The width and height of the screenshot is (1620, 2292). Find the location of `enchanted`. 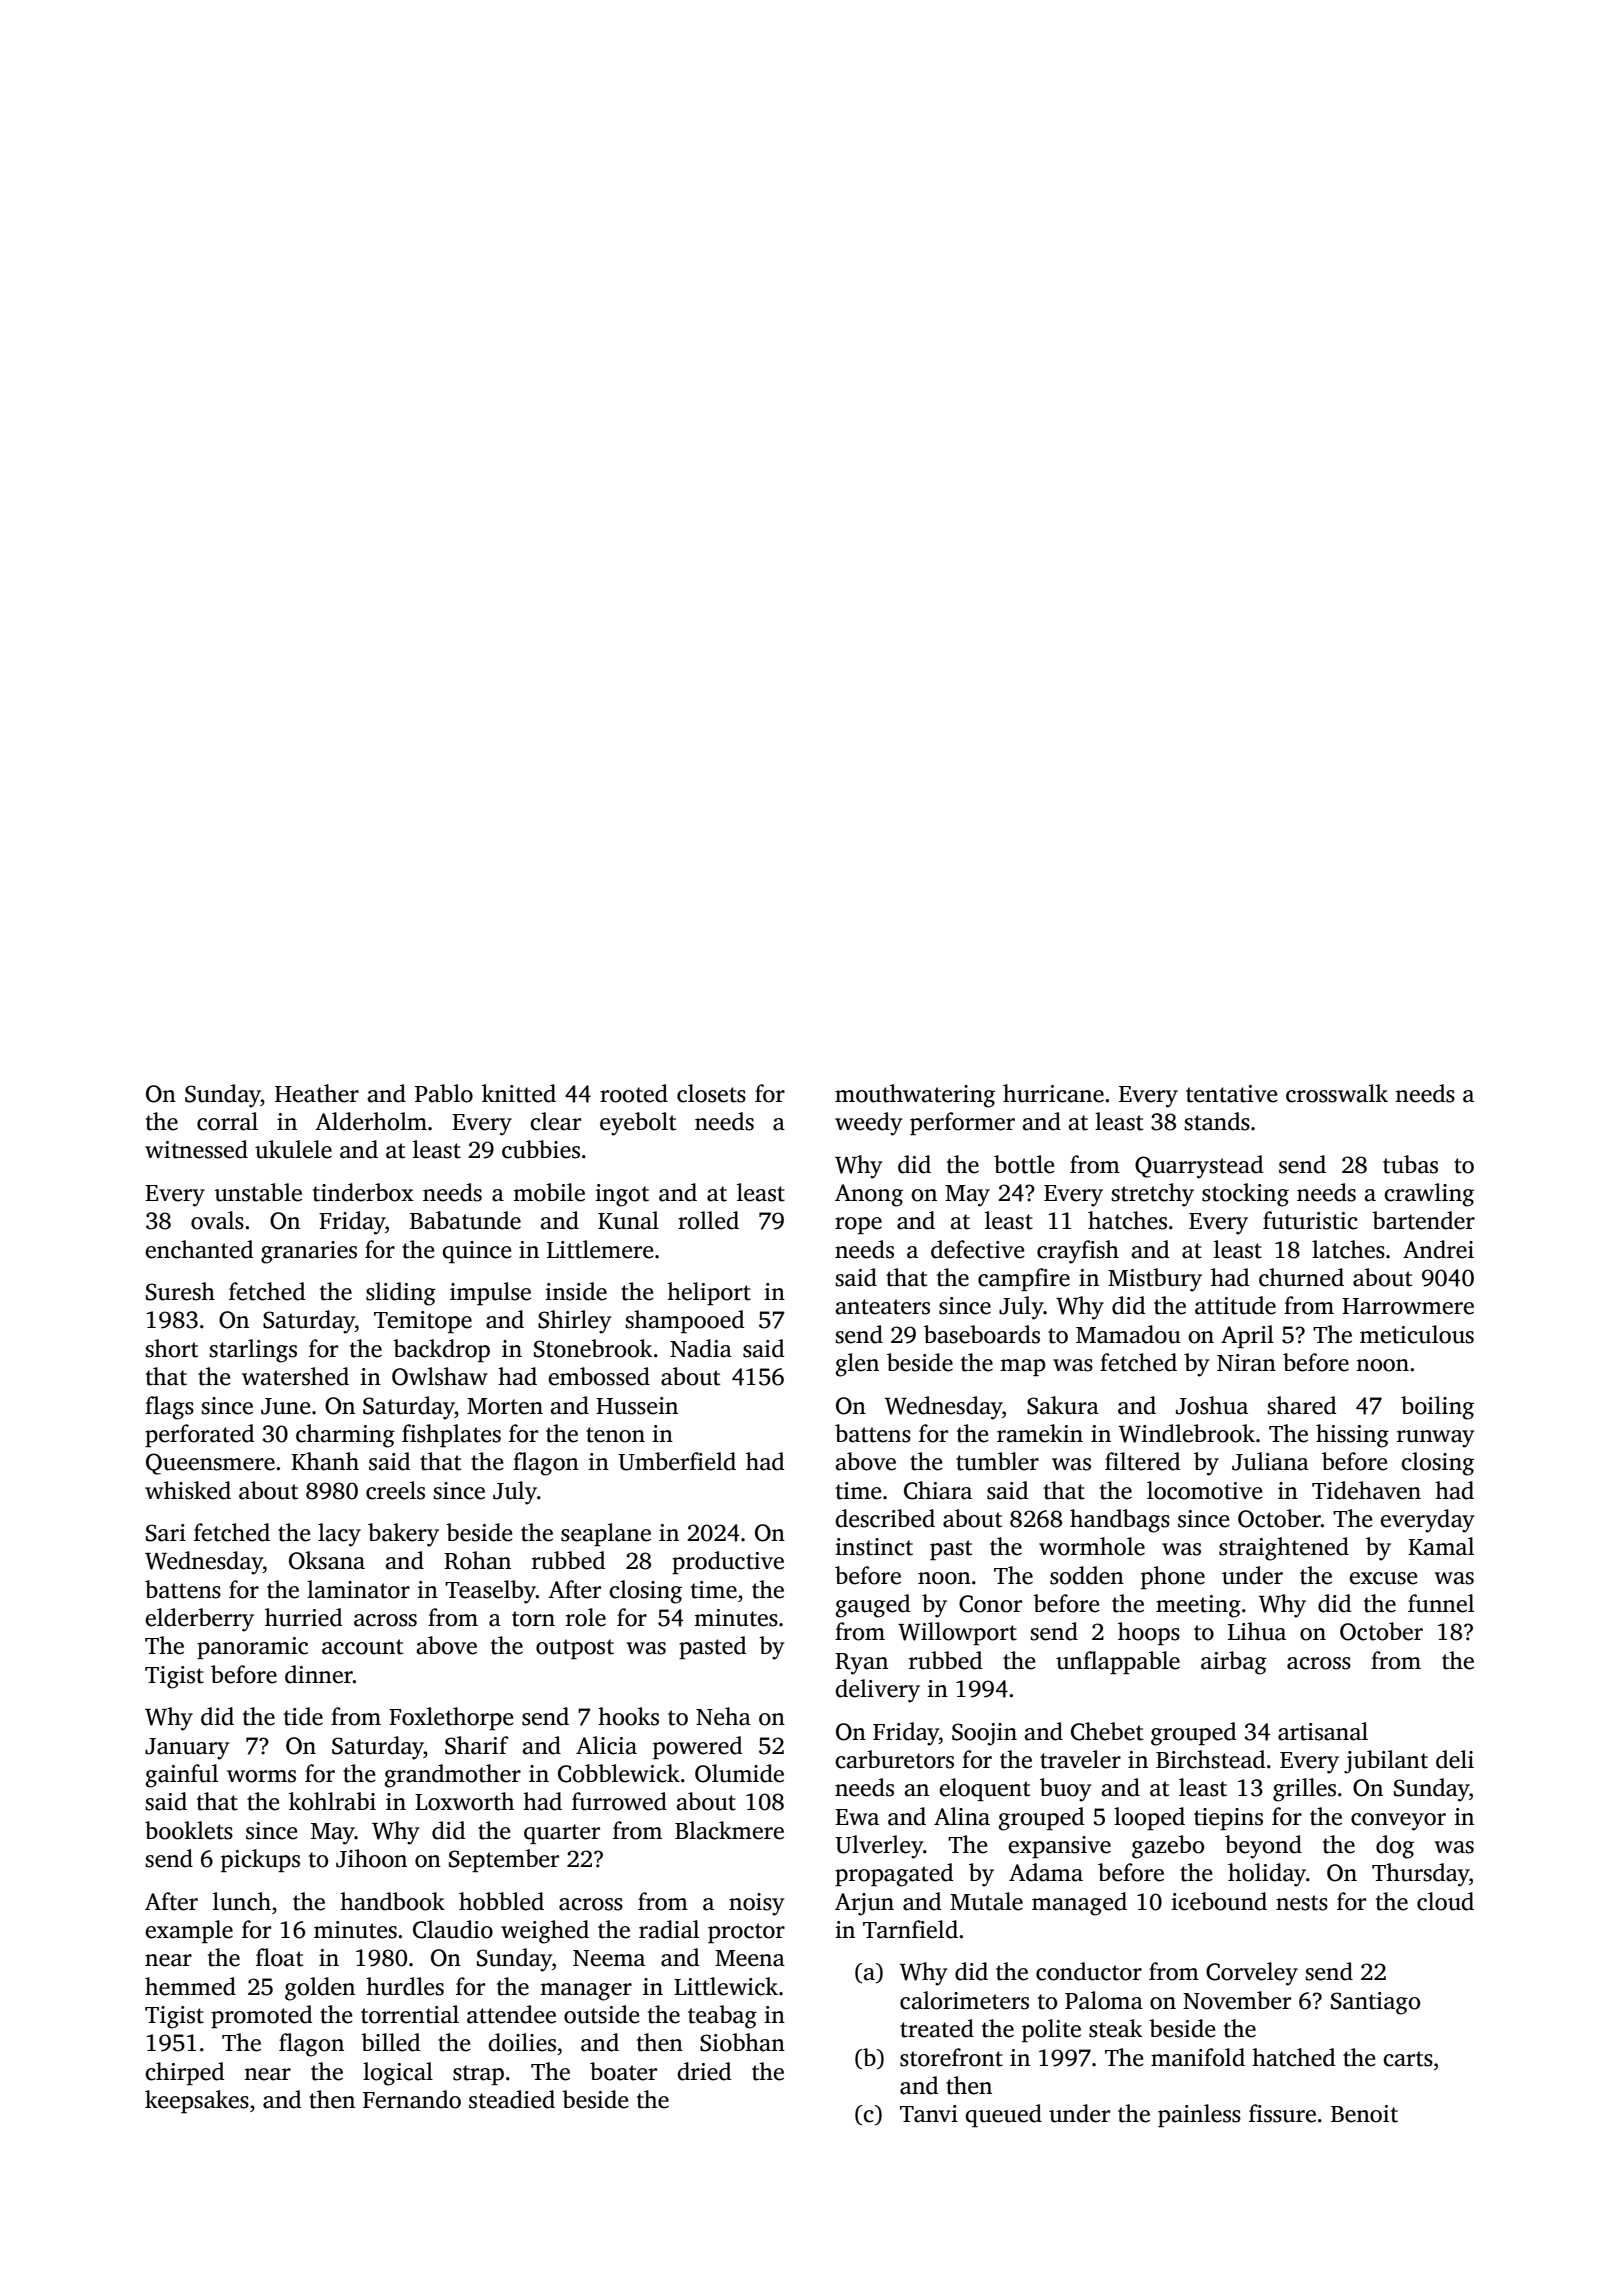

enchanted is located at coordinates (199, 1249).
